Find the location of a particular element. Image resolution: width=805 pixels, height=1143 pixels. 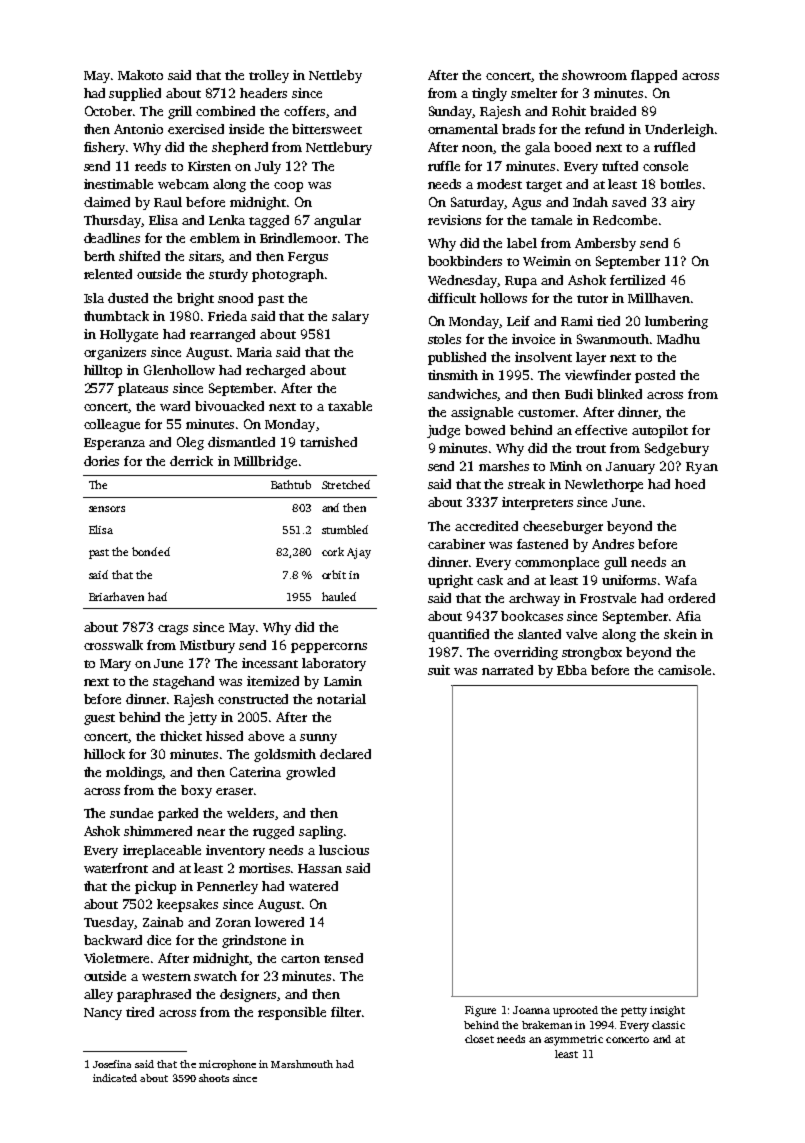

derrick is located at coordinates (191, 461).
